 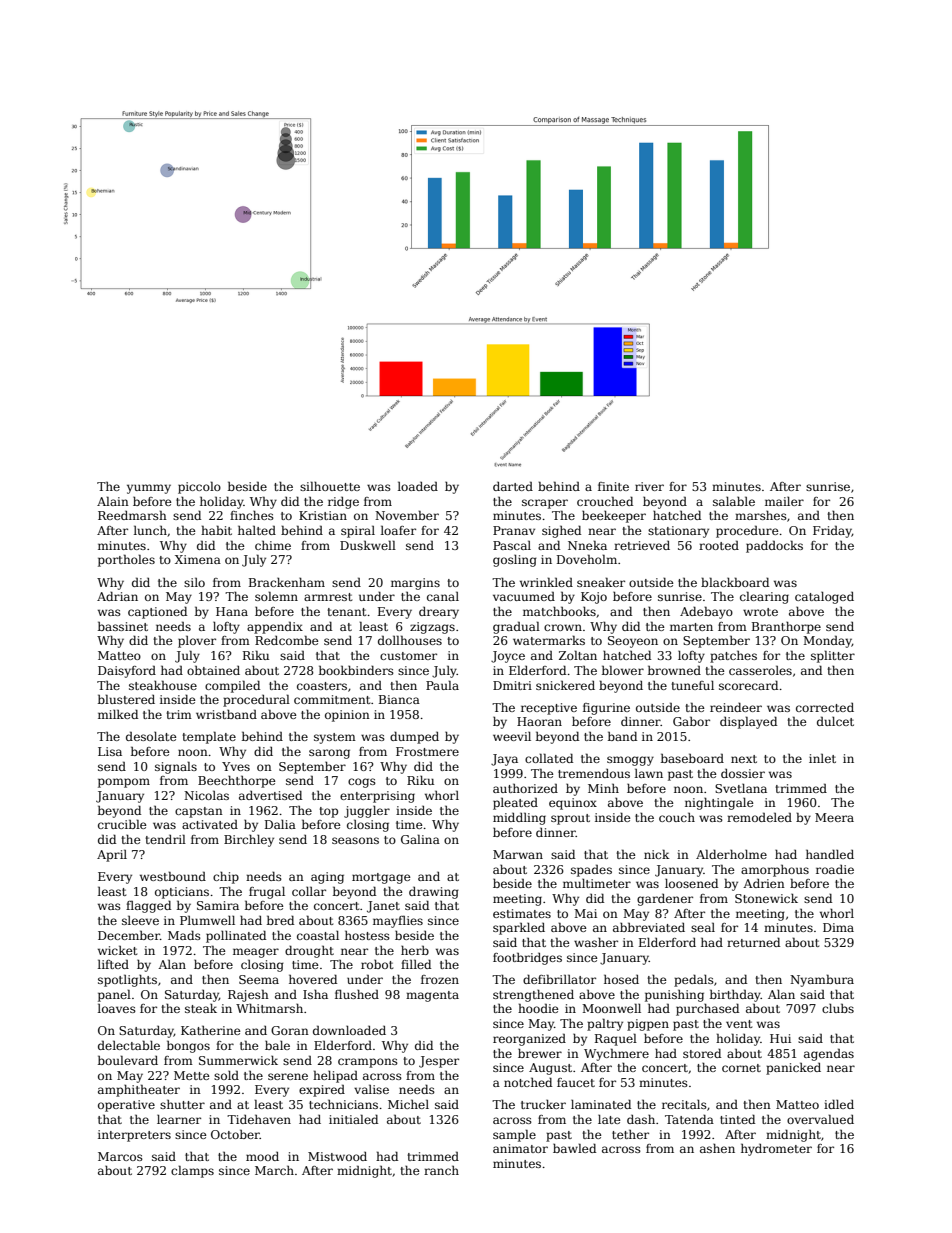 What do you see at coordinates (441, 1170) in the screenshot?
I see `ranch` at bounding box center [441, 1170].
